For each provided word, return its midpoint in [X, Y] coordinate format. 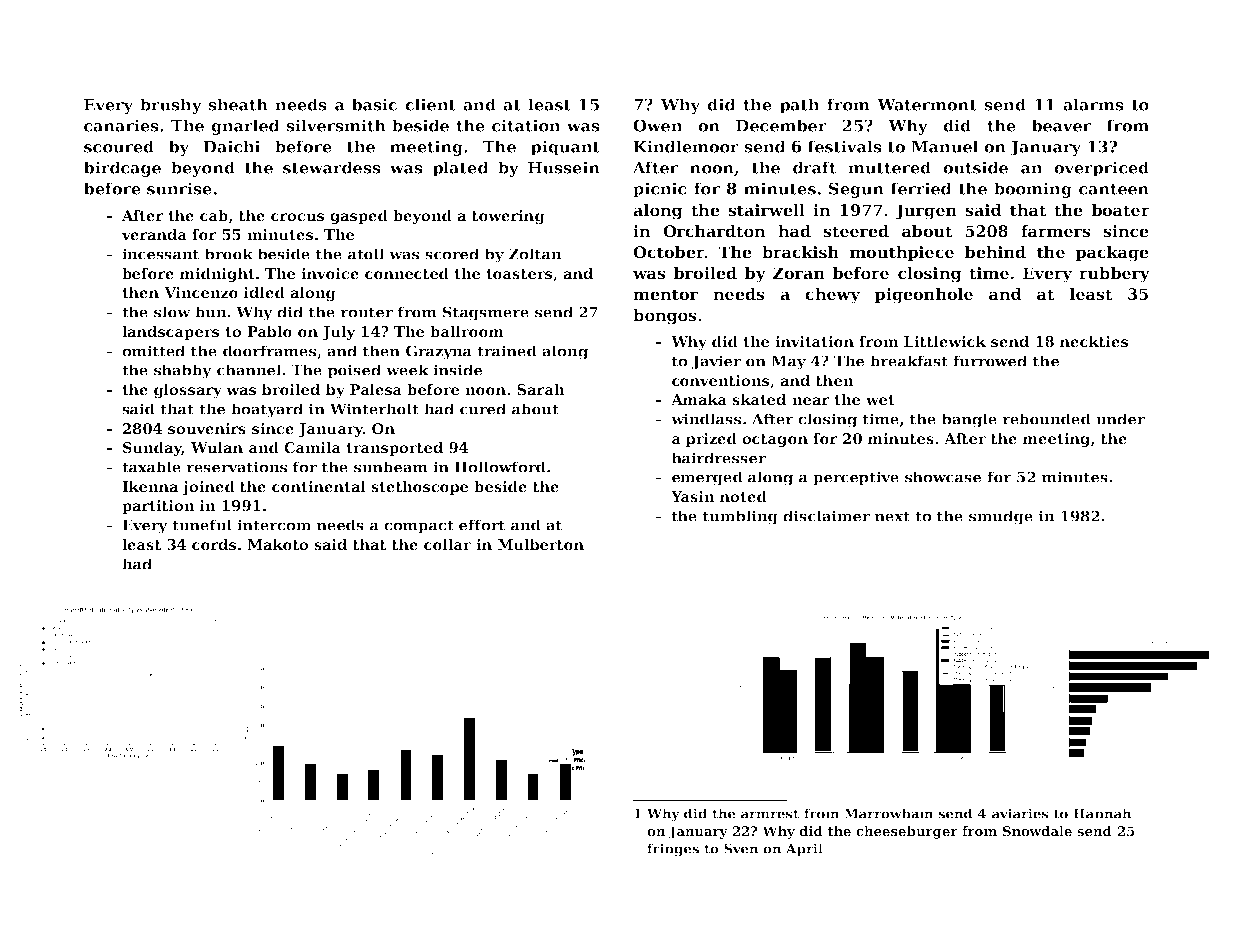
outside [975, 167]
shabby [183, 371]
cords [214, 544]
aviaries [1020, 813]
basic [374, 104]
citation [526, 125]
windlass [706, 419]
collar [447, 544]
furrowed [990, 361]
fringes [673, 850]
